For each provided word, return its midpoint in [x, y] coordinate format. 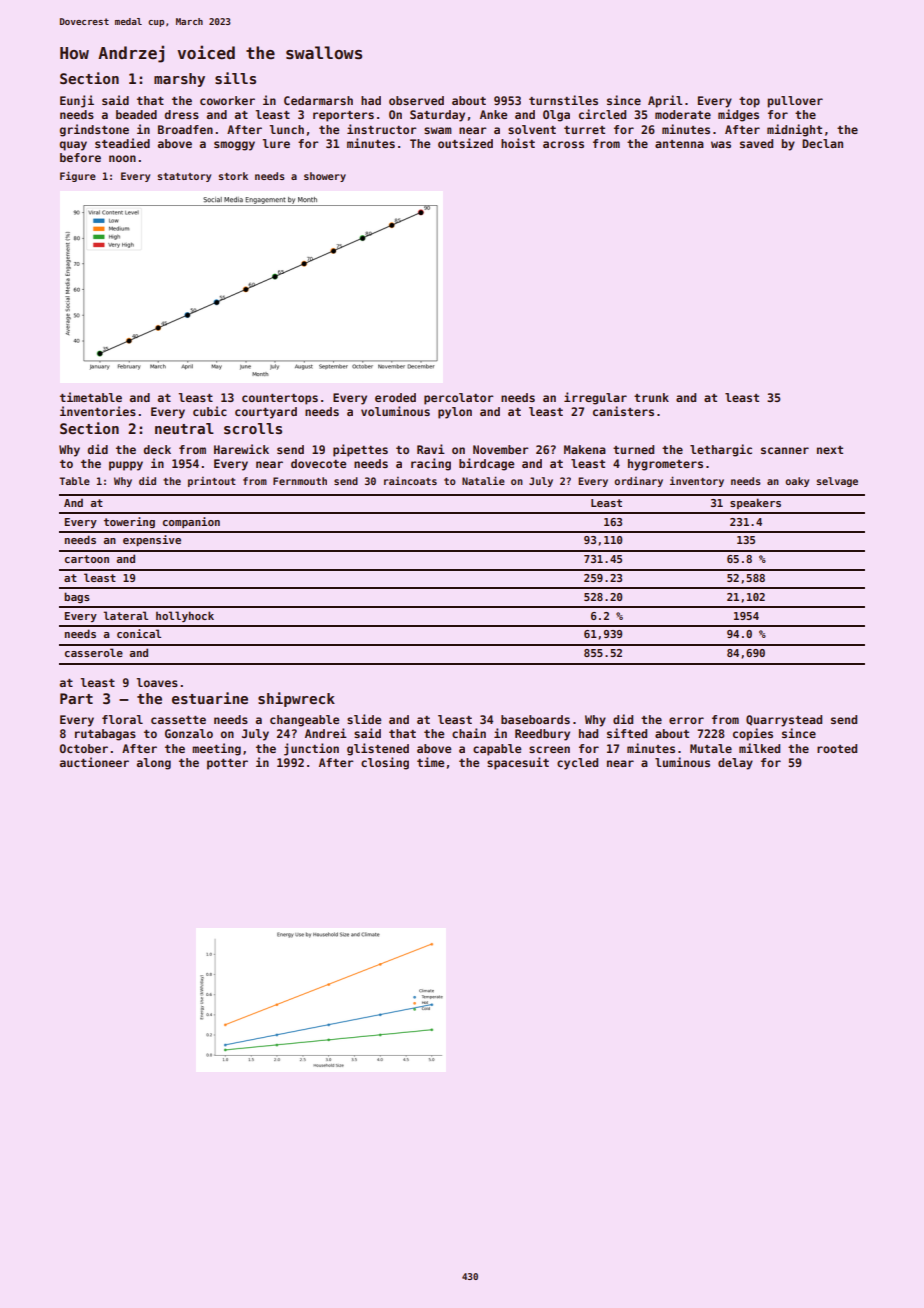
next [830, 450]
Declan [822, 143]
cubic [210, 411]
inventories [98, 411]
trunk [651, 397]
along [154, 764]
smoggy [234, 146]
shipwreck [296, 699]
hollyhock [185, 616]
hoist [518, 143]
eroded [395, 397]
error [686, 720]
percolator [459, 399]
